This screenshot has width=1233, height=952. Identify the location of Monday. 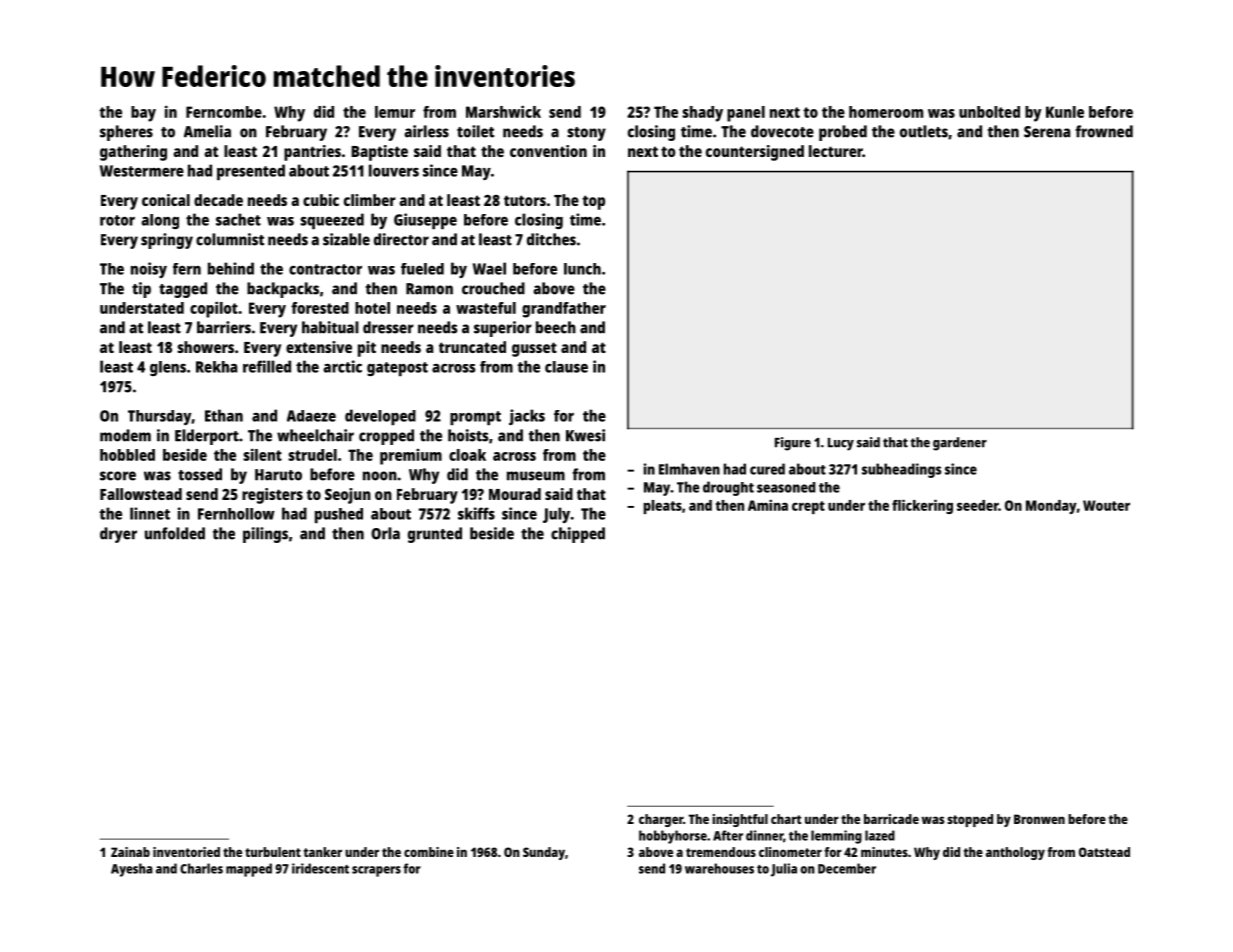
(1051, 507).
